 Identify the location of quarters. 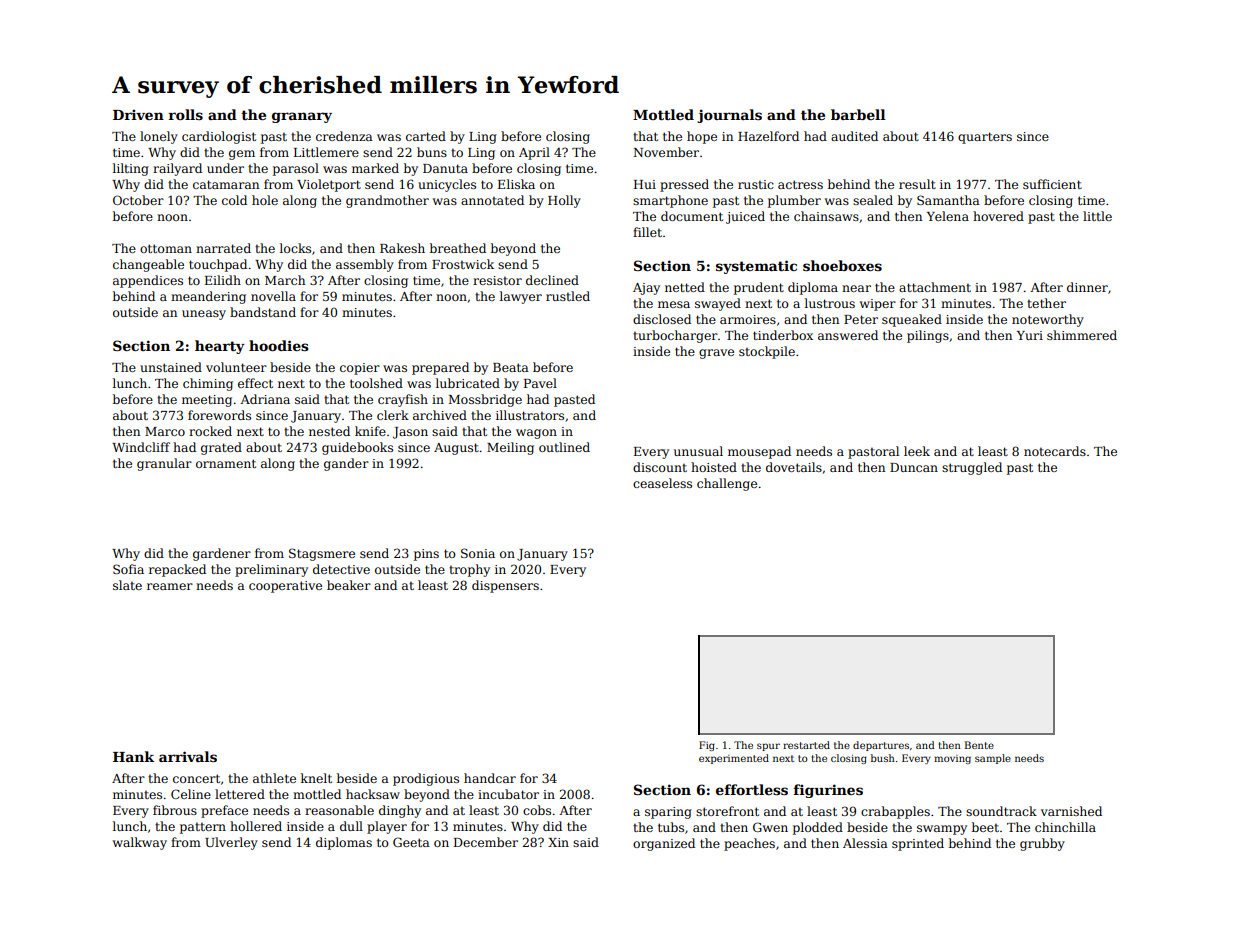
(985, 138).
